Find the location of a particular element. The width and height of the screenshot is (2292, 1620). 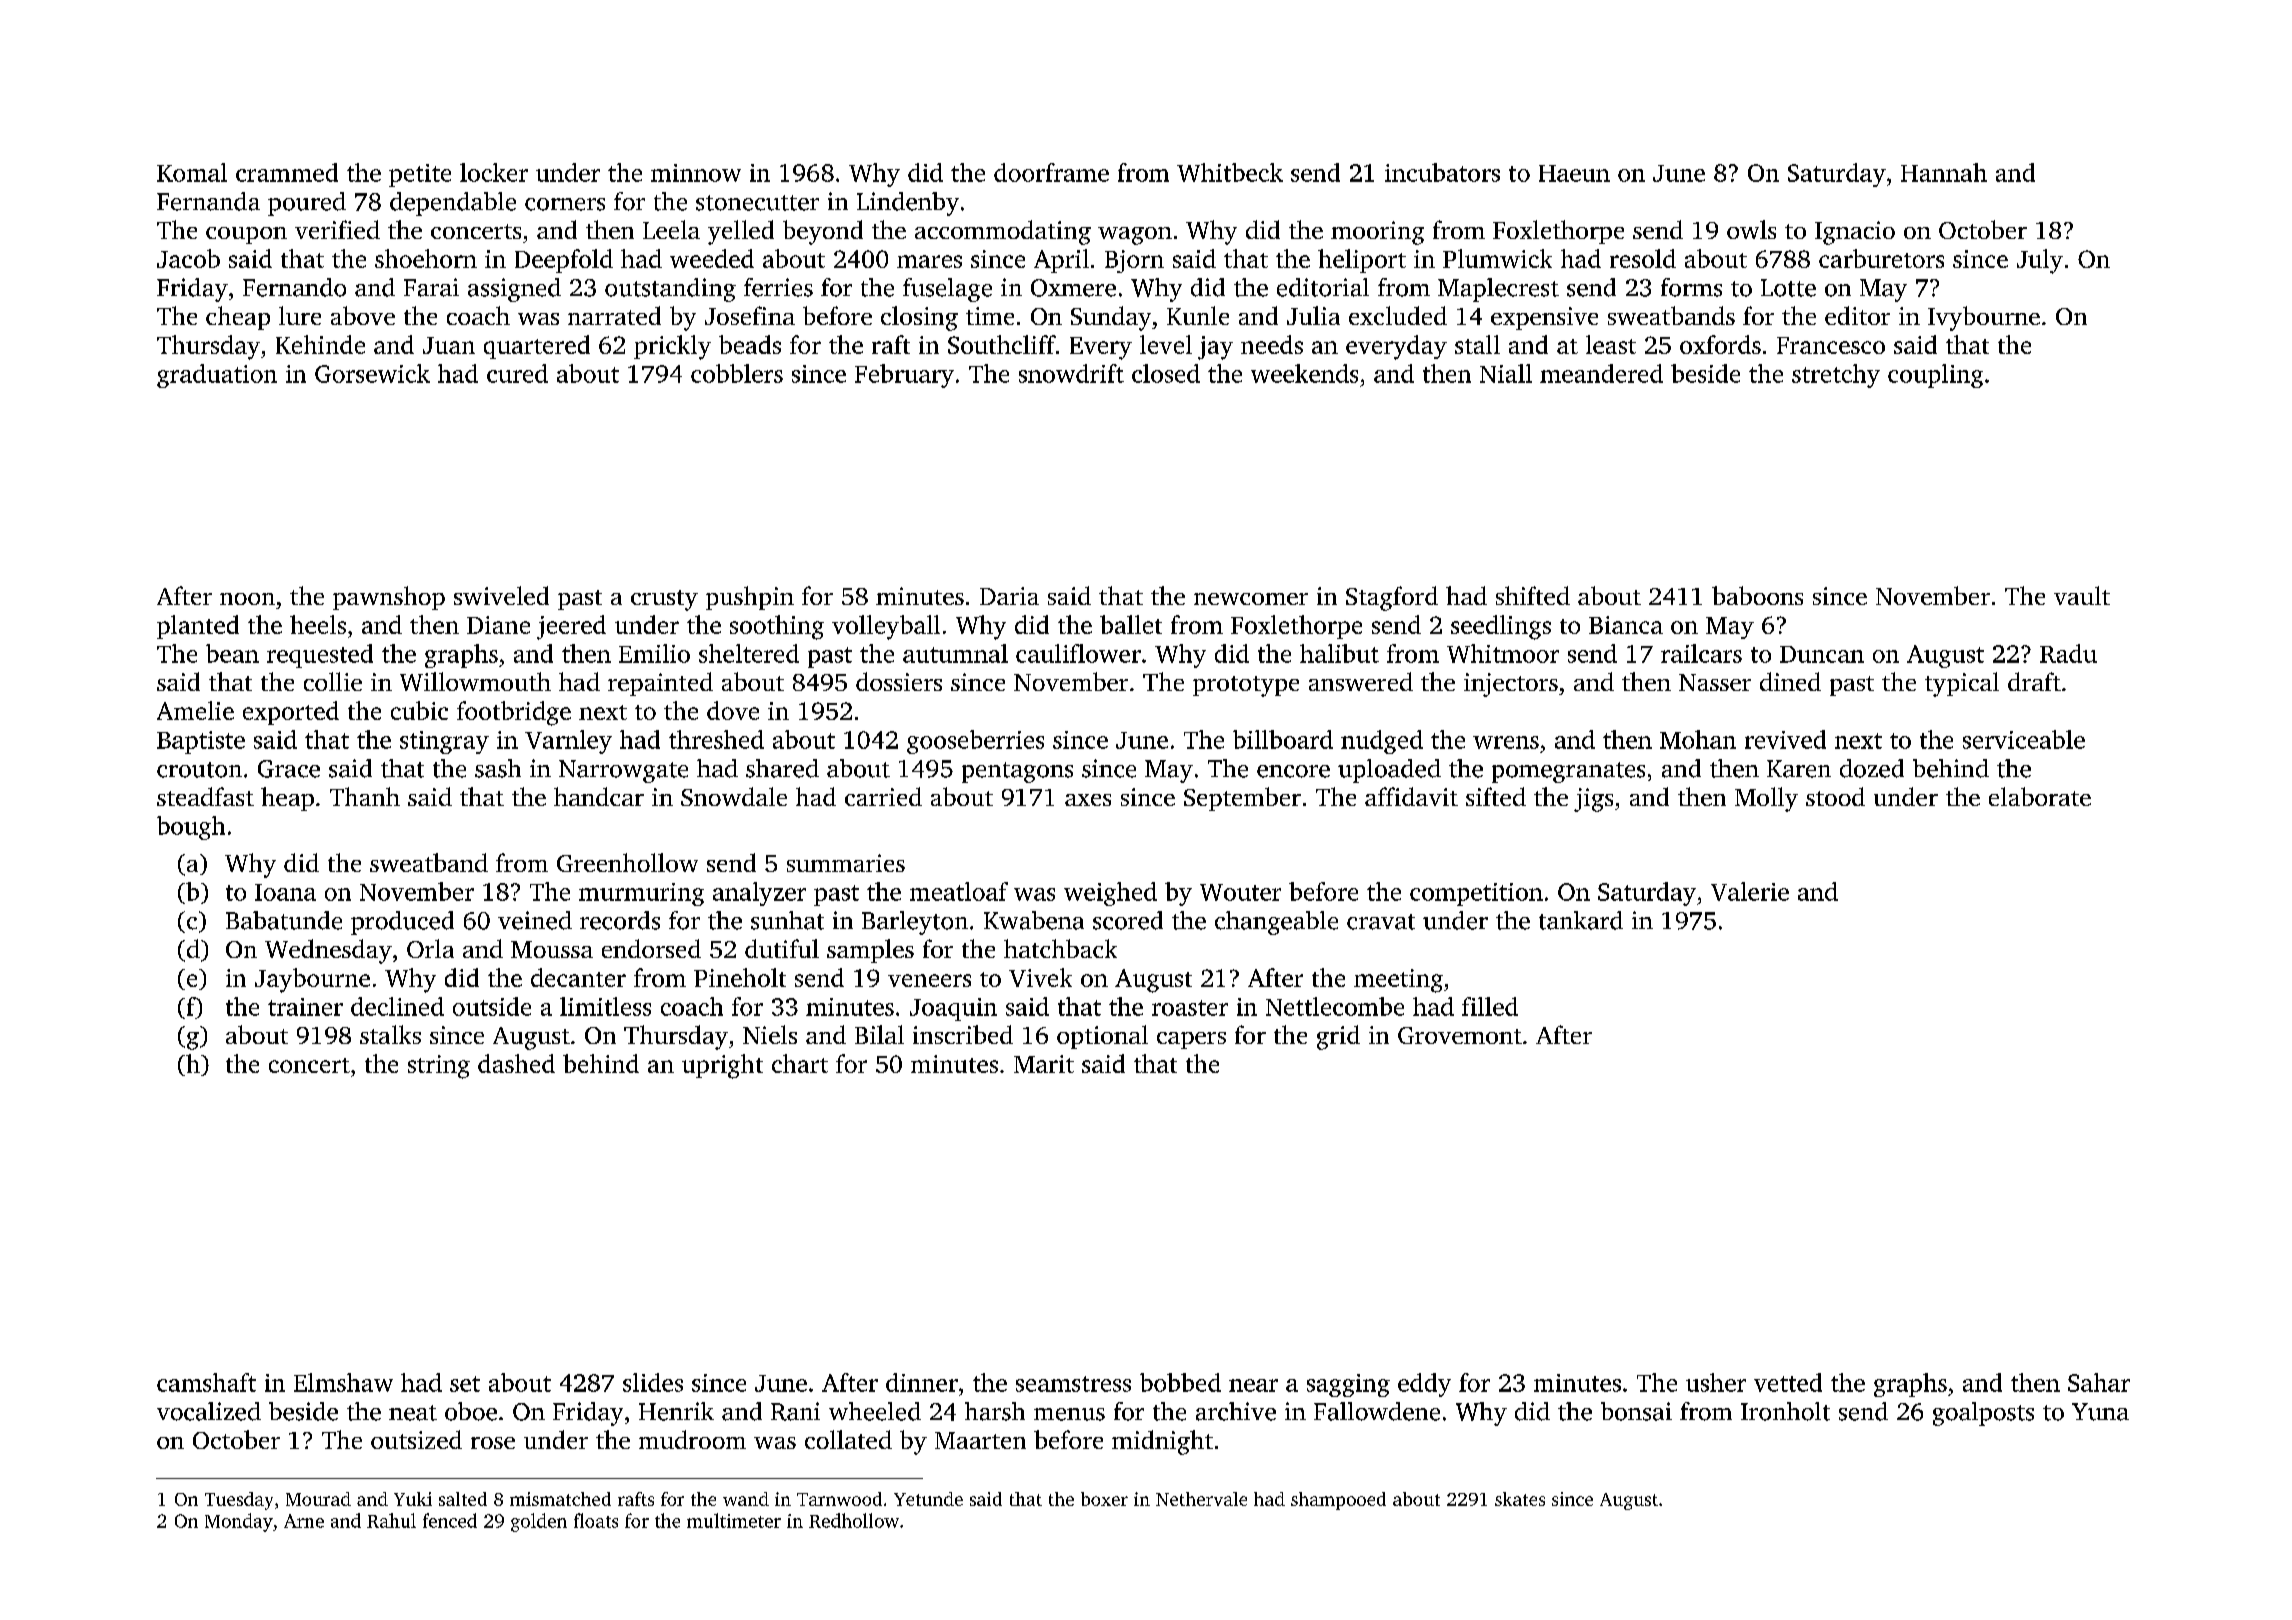

floats is located at coordinates (596, 1520).
